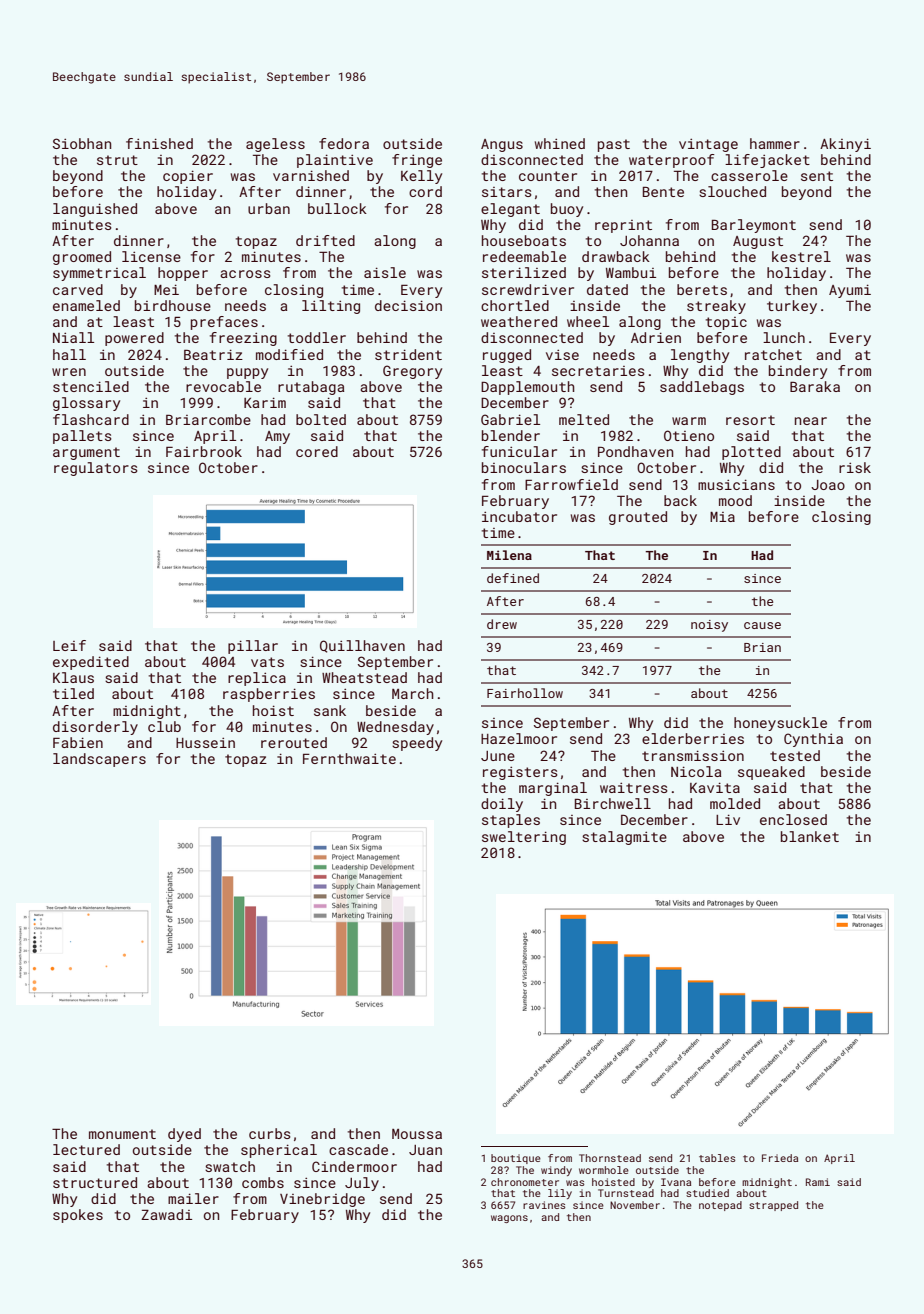  I want to click on sweltering, so click(524, 838).
